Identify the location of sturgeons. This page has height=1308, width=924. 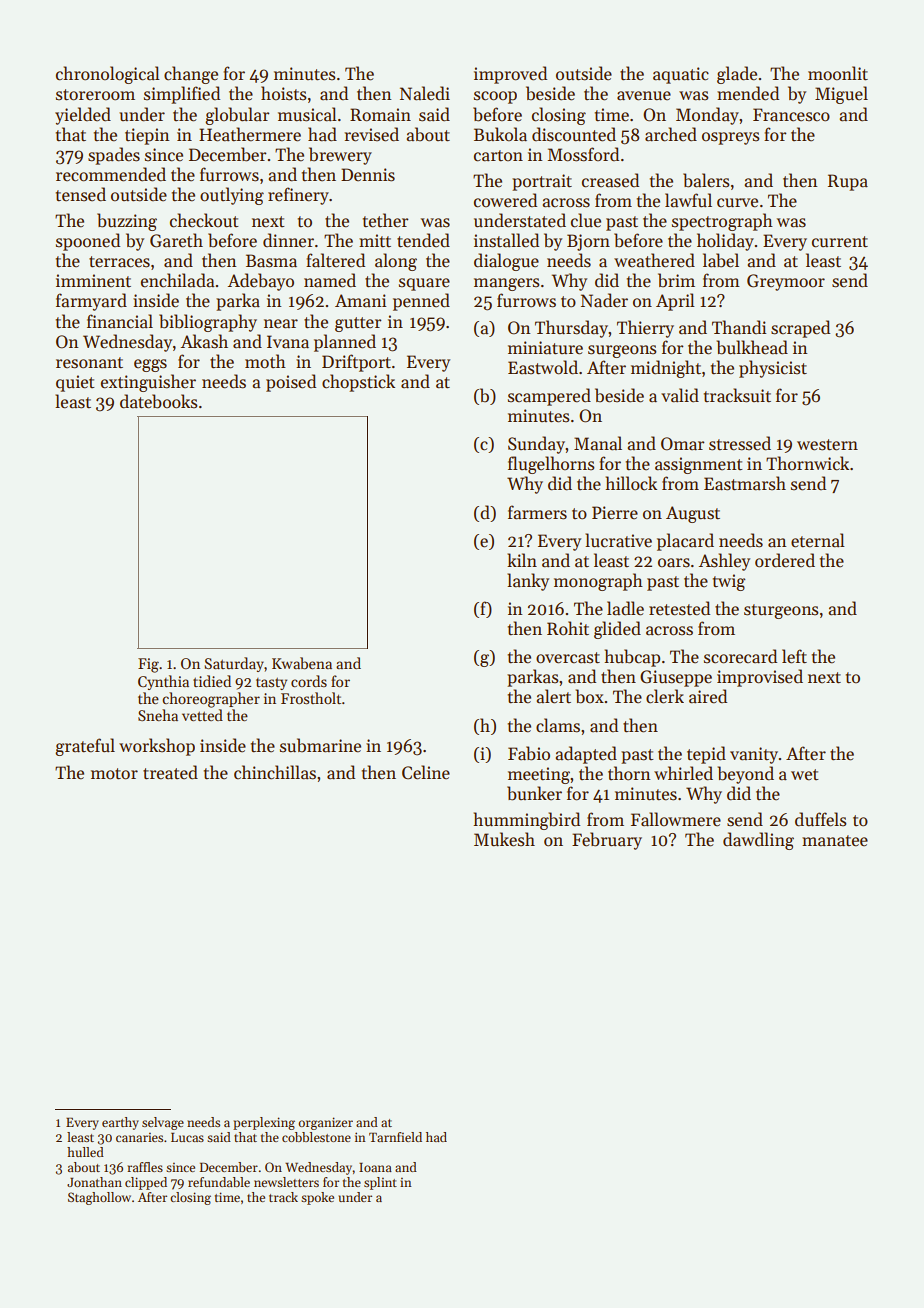
(781, 611).
